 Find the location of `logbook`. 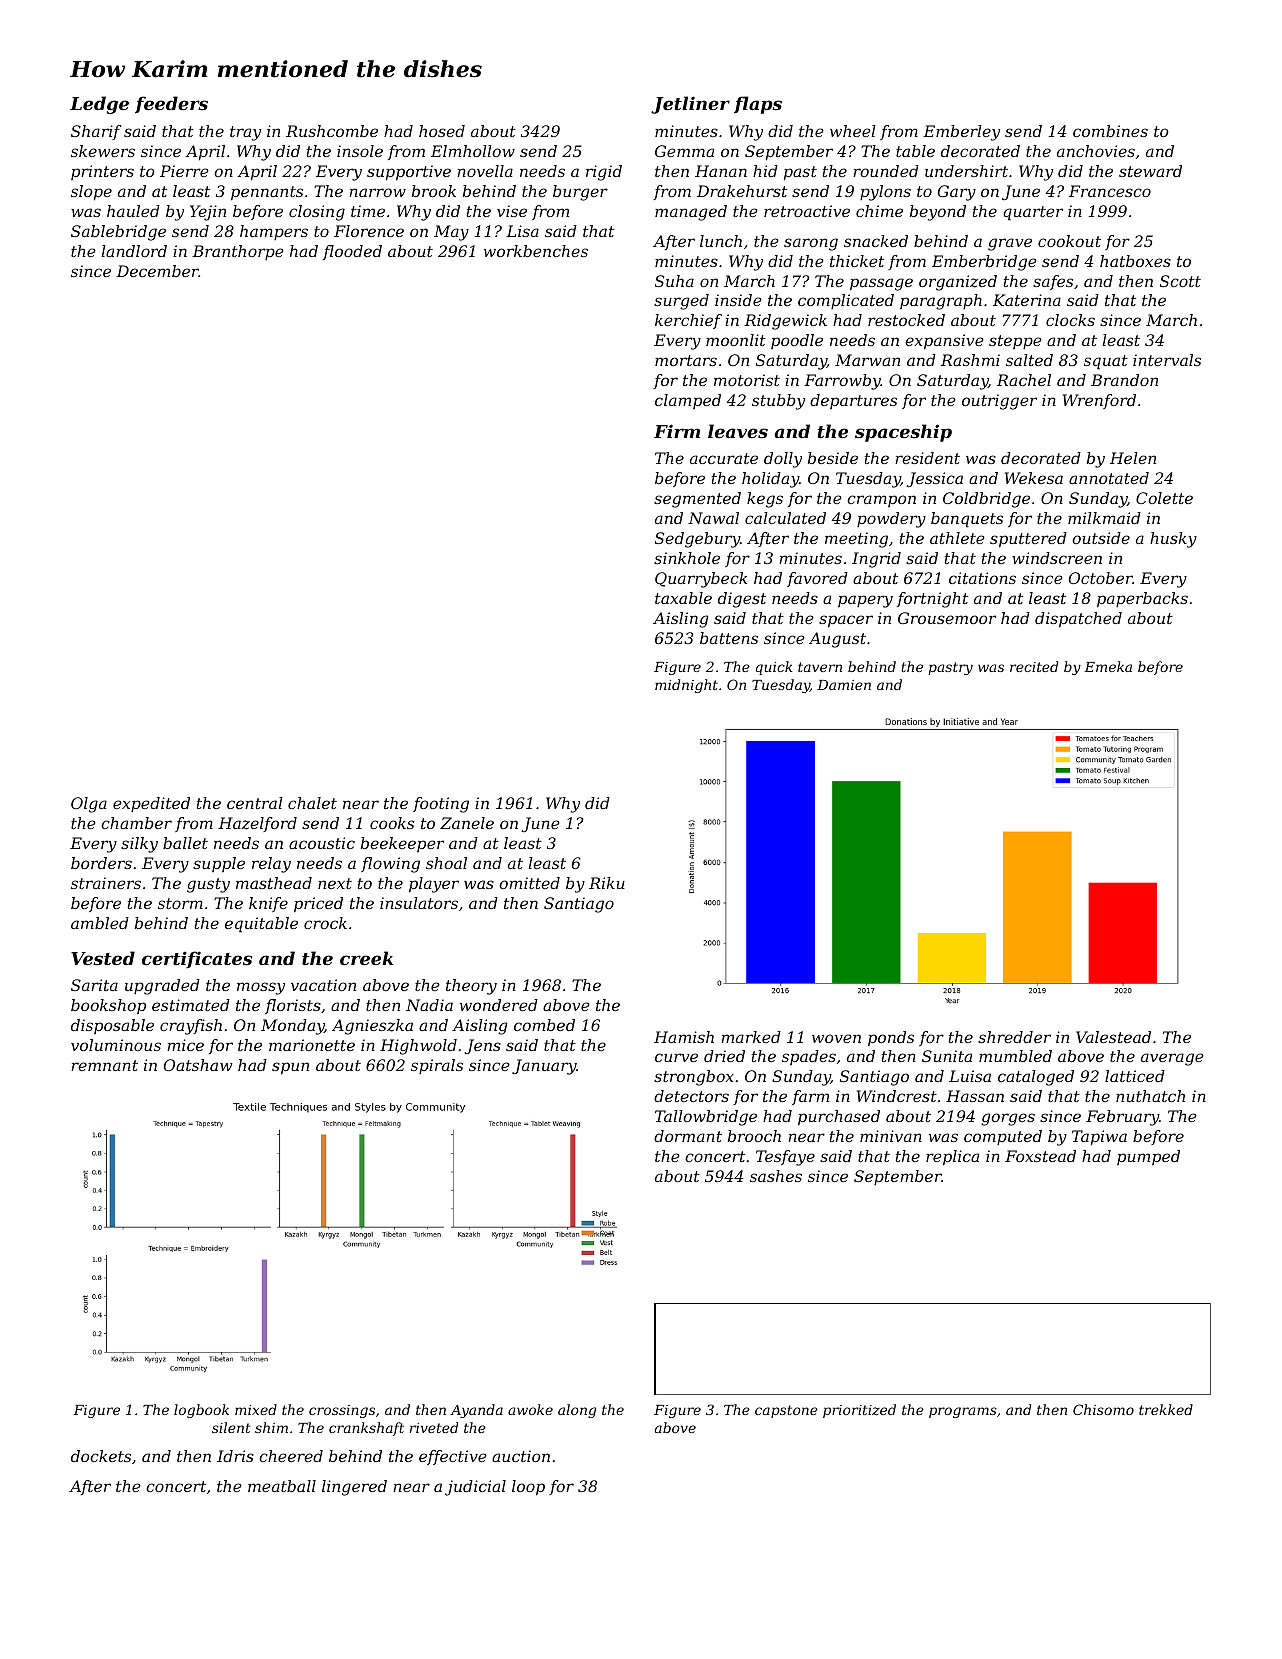

logbook is located at coordinates (201, 1411).
